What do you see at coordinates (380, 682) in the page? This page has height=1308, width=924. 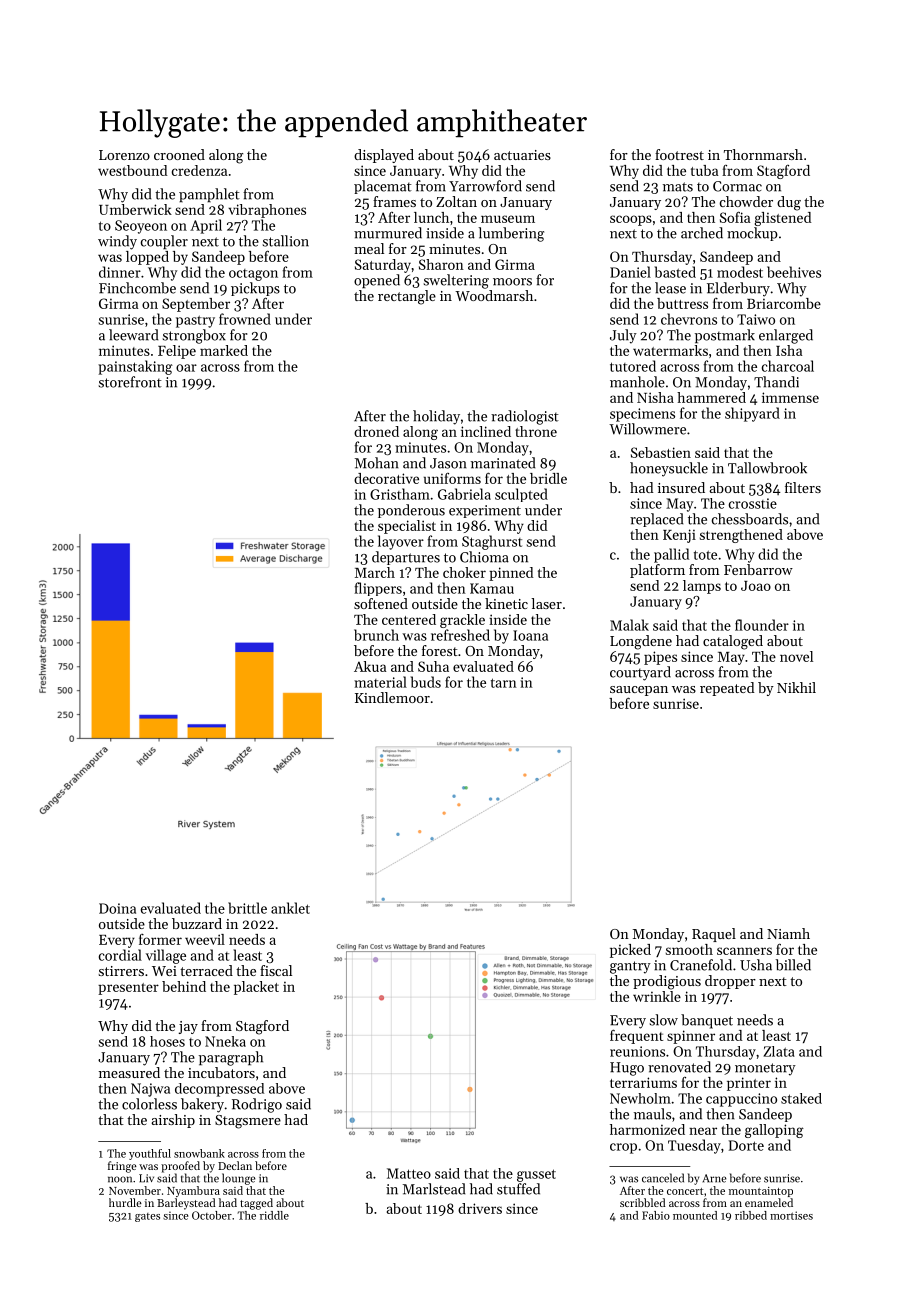 I see `material` at bounding box center [380, 682].
